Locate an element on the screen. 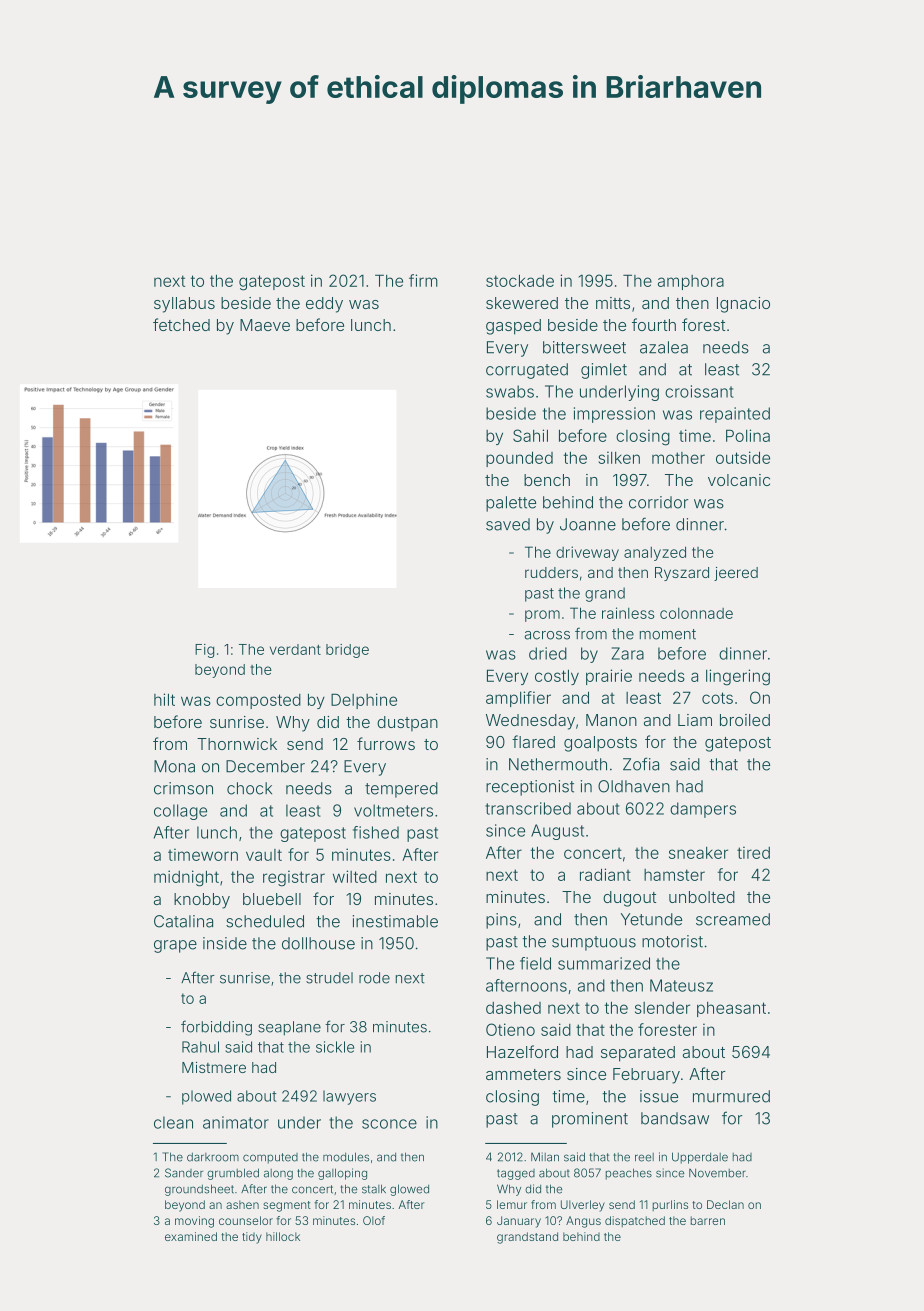  verdant is located at coordinates (295, 649).
